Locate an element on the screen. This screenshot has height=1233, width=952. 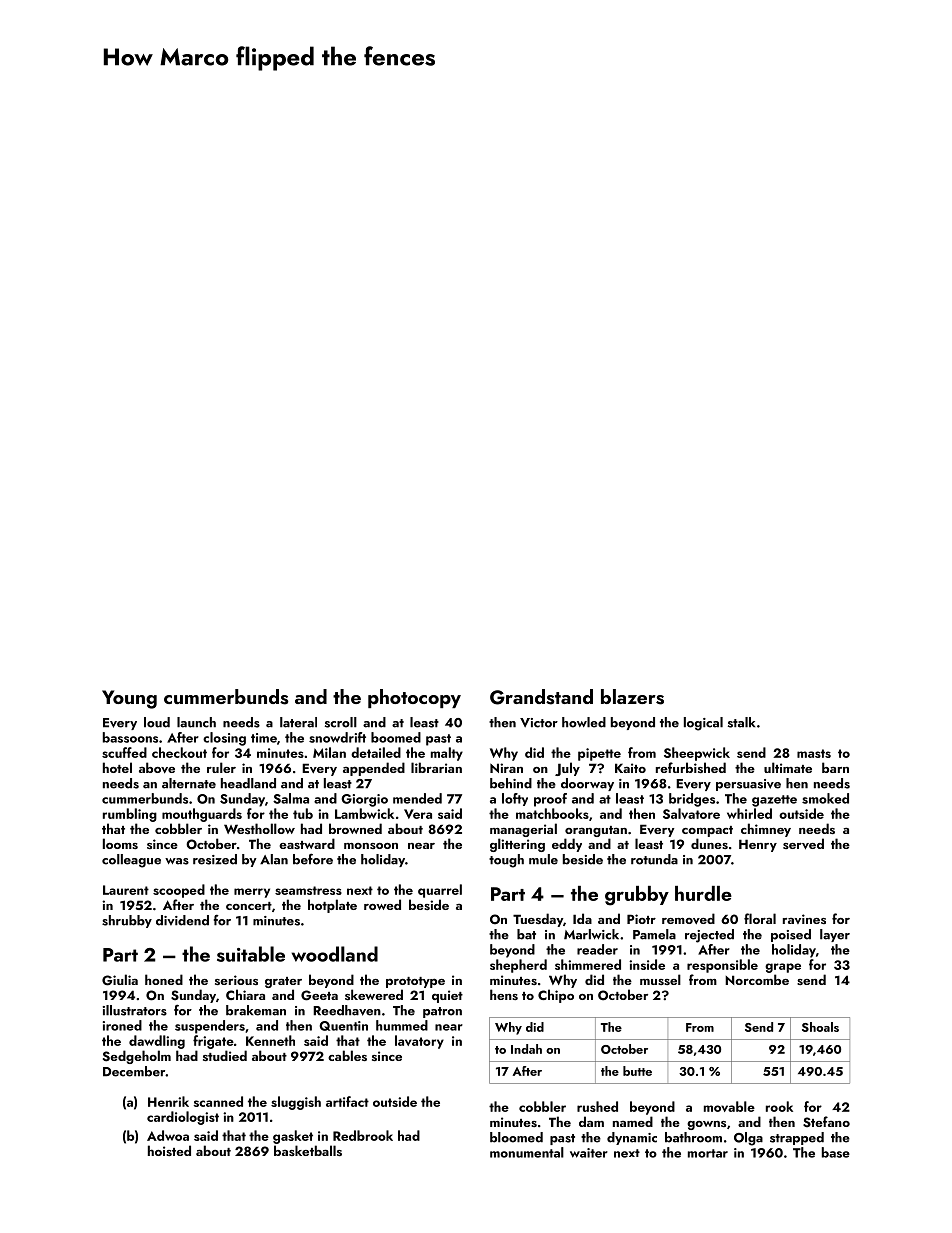
photocopy is located at coordinates (414, 698).
